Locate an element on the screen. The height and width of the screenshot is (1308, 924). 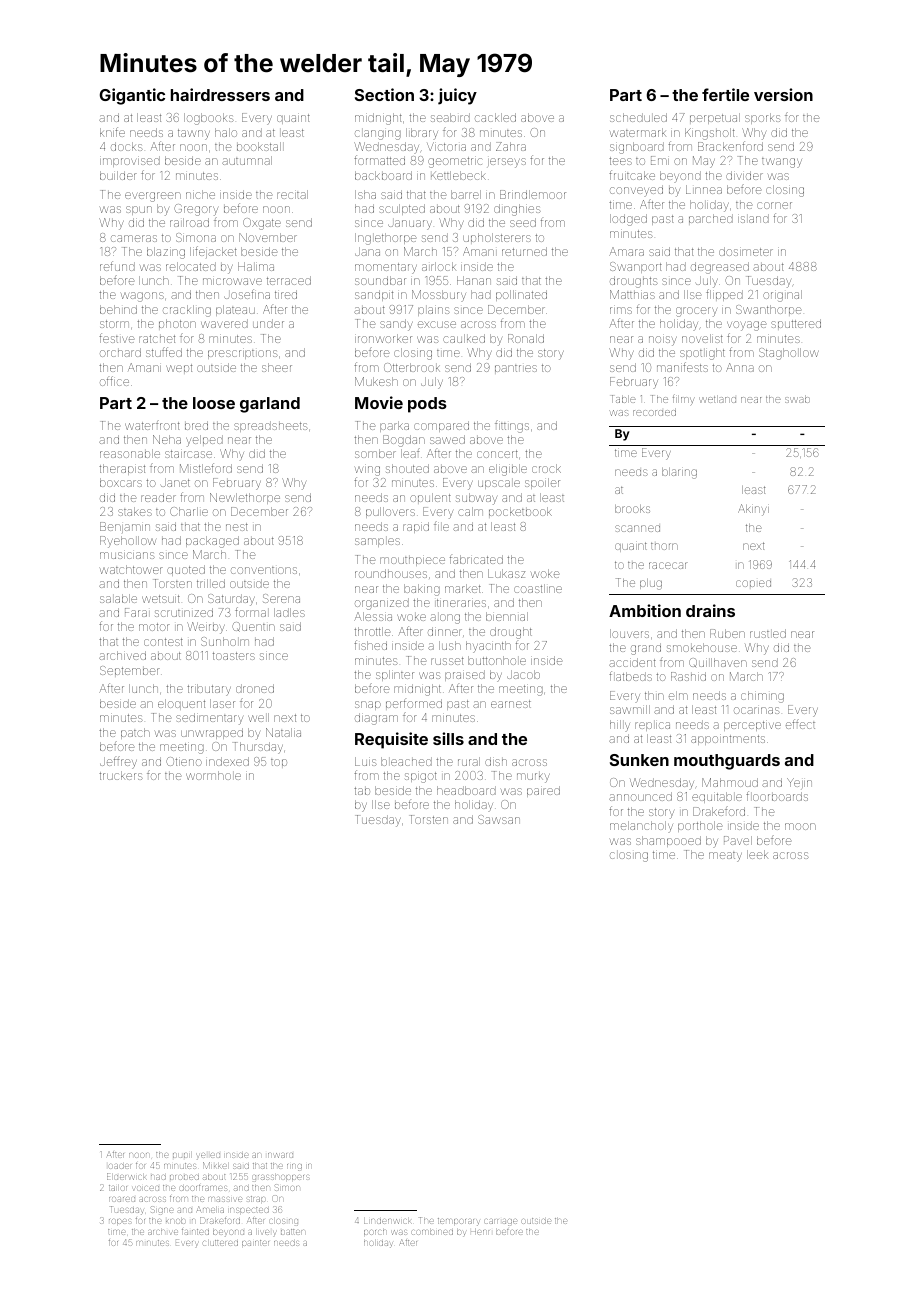
leek is located at coordinates (757, 854).
